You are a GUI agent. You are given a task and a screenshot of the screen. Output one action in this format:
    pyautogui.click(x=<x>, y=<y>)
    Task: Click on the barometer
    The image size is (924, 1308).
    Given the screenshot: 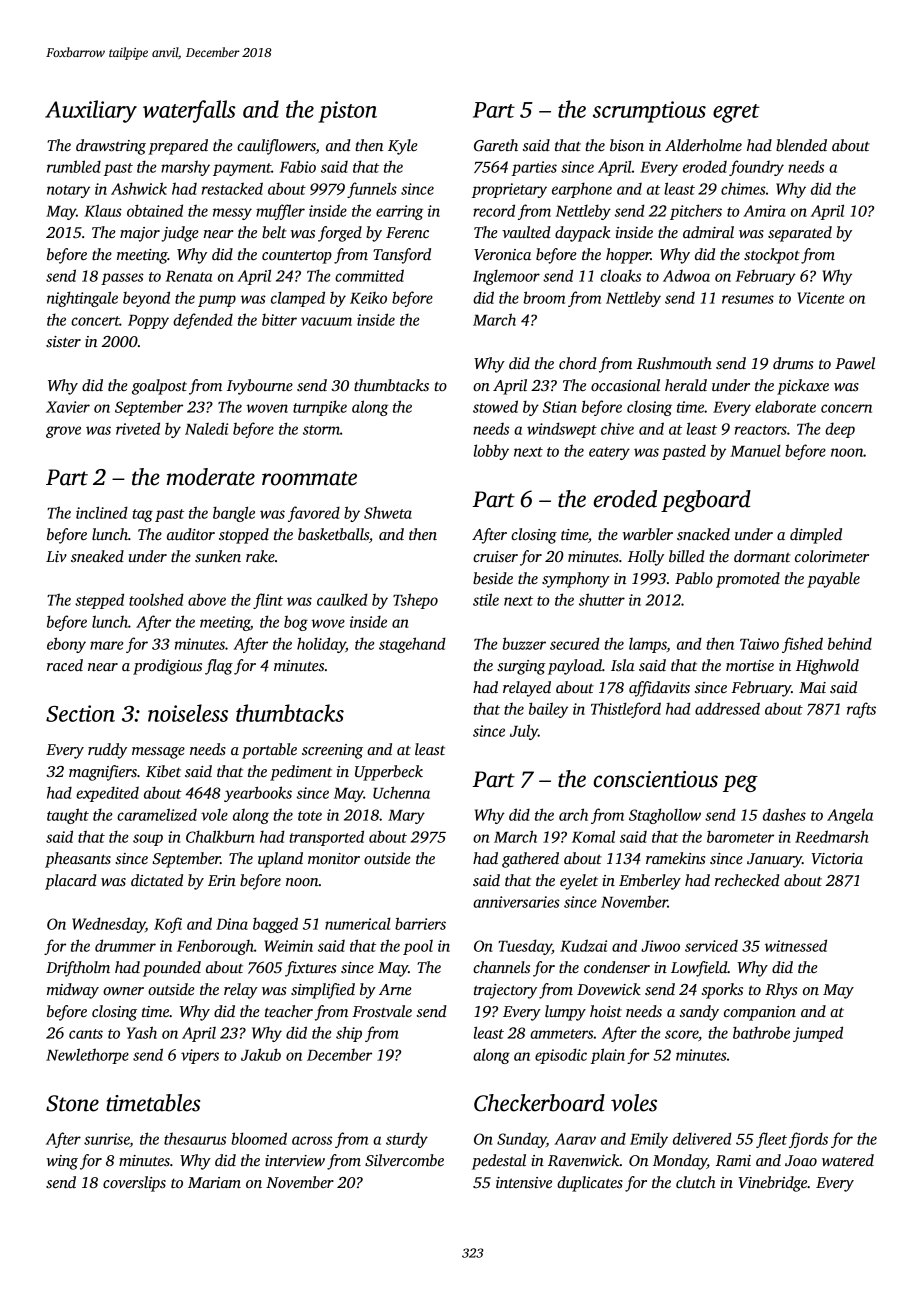 What is the action you would take?
    pyautogui.click(x=740, y=836)
